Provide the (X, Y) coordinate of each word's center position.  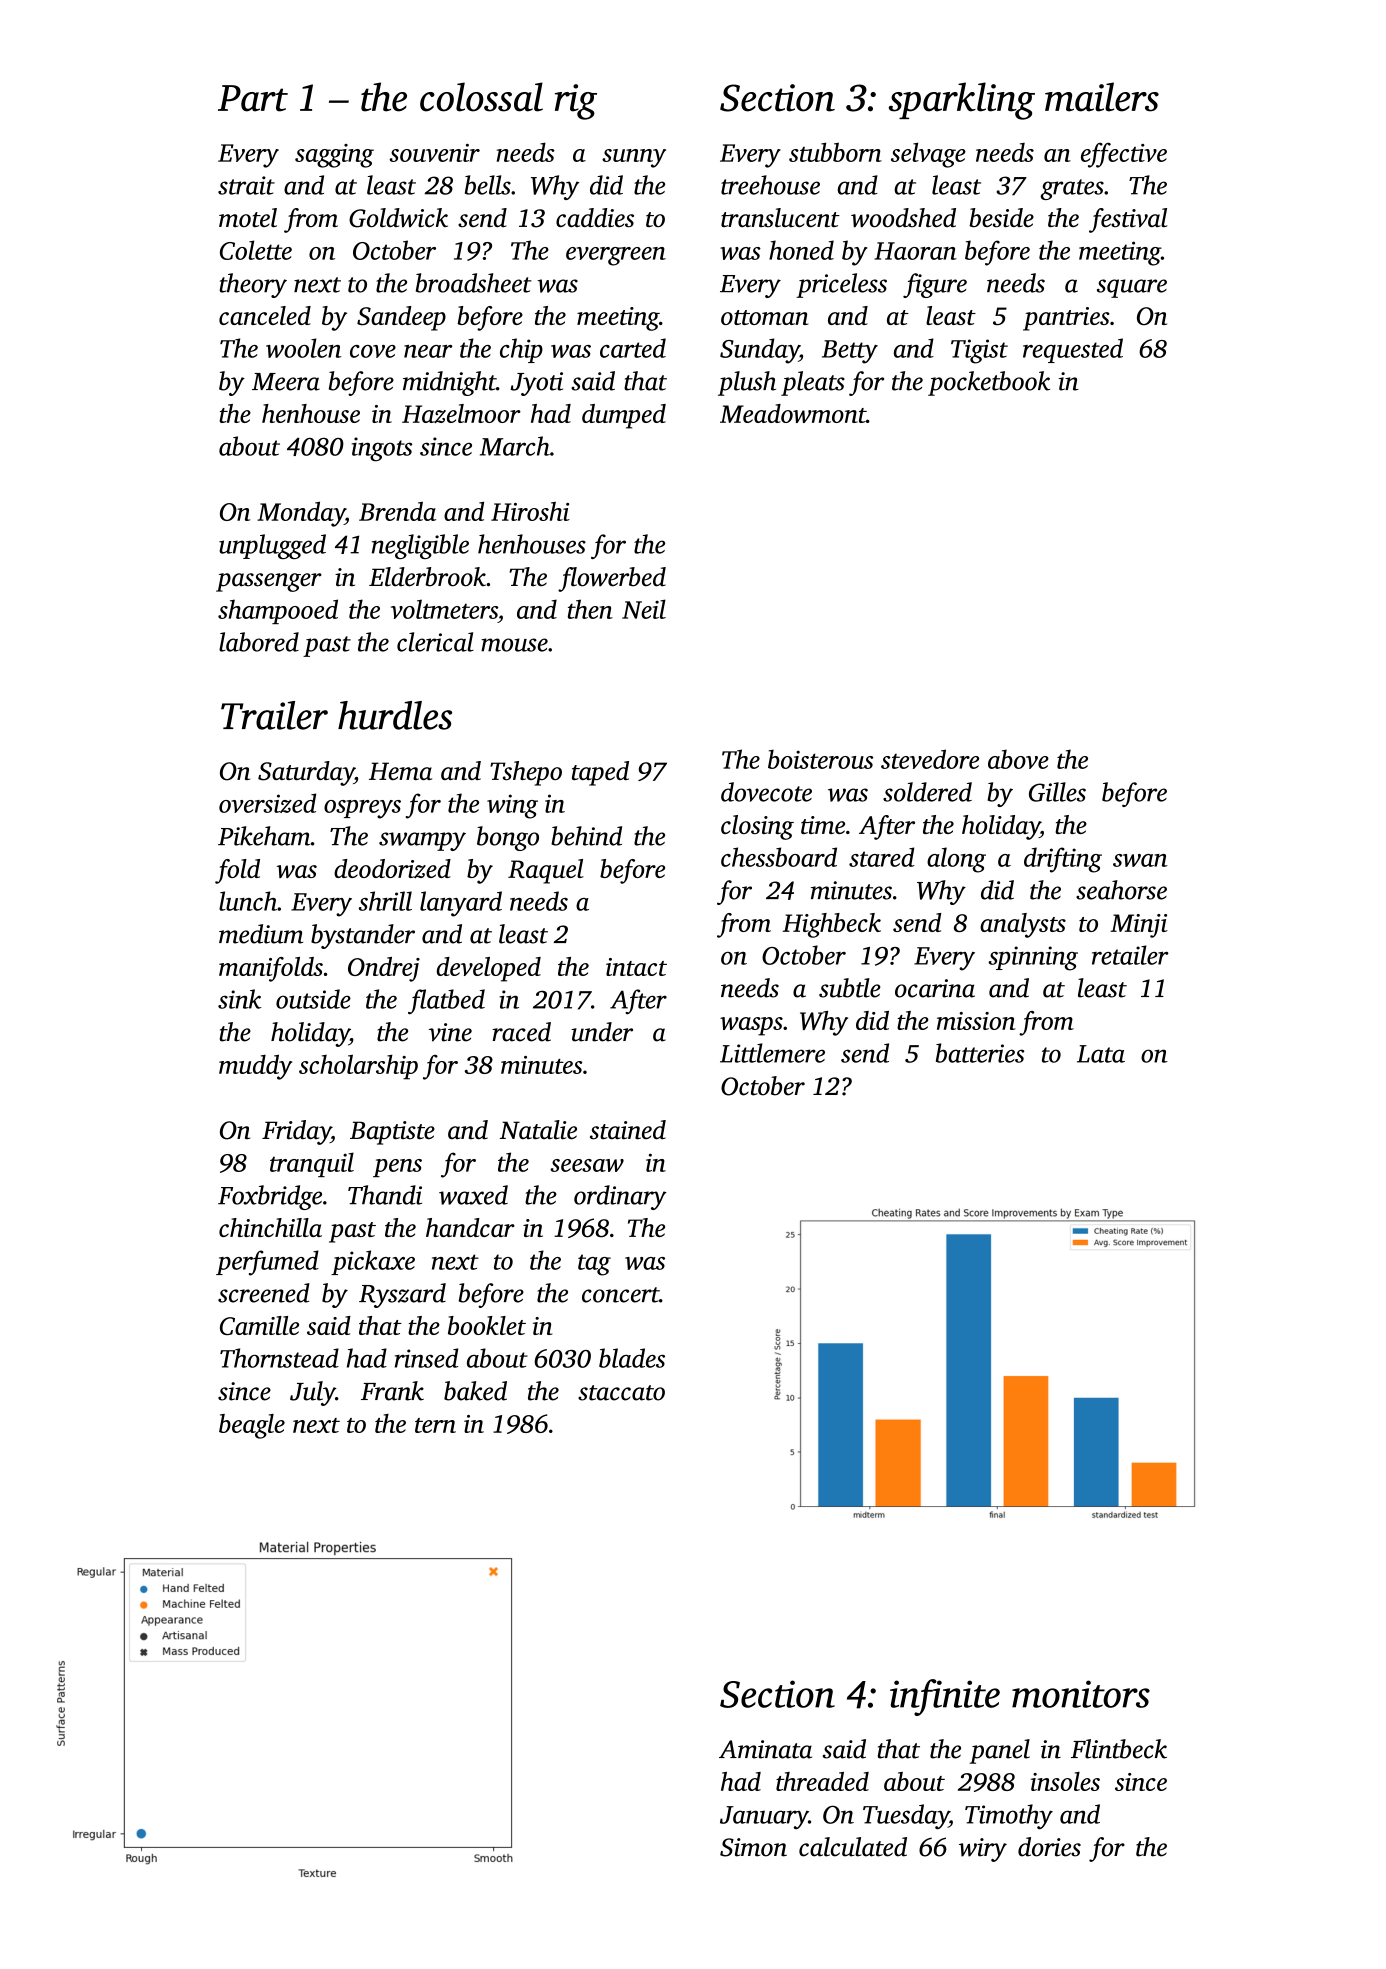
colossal (481, 97)
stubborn (835, 152)
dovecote (766, 792)
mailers (1102, 97)
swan (1140, 860)
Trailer (274, 715)
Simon (753, 1847)
